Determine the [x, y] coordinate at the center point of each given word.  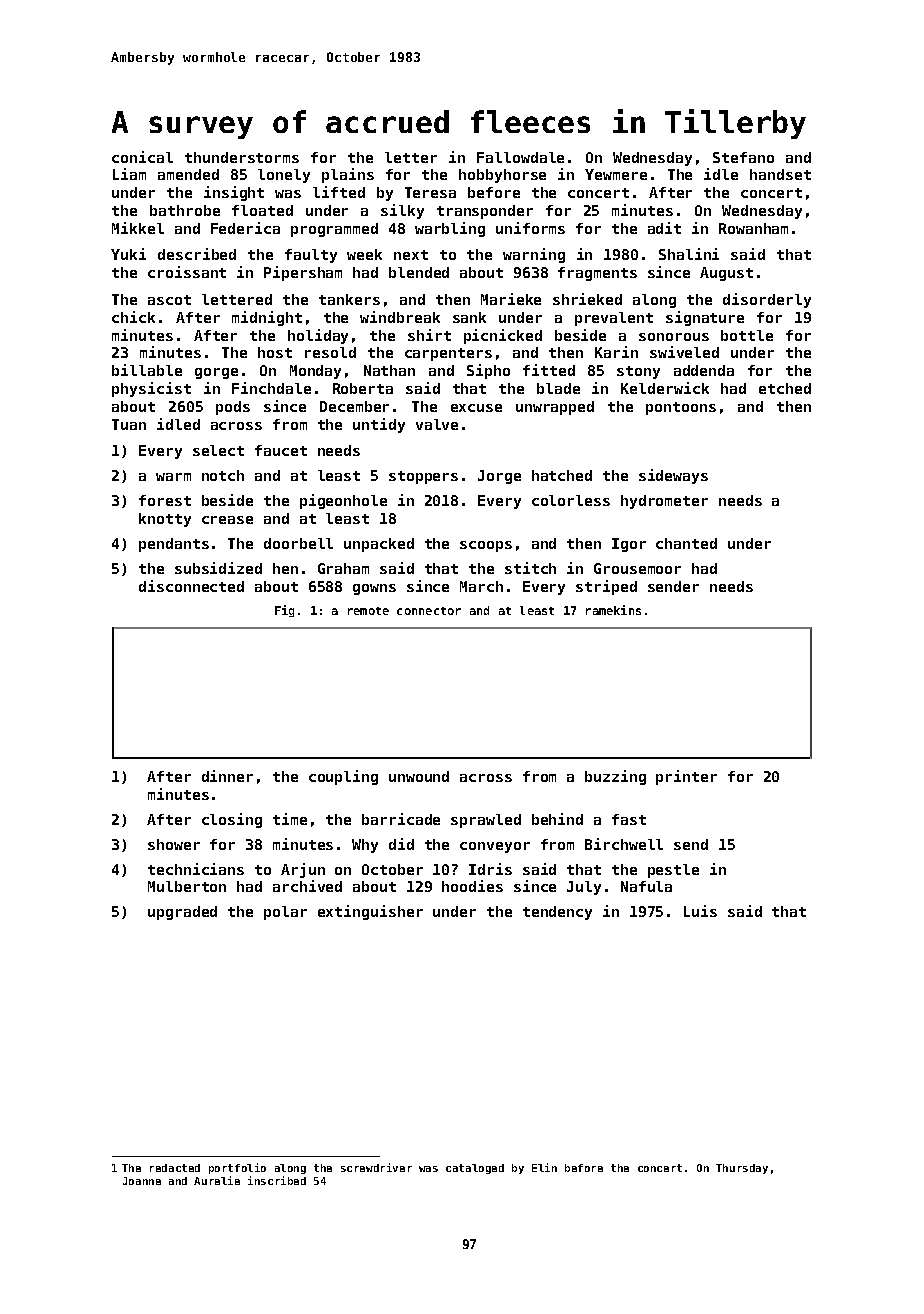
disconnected [191, 586]
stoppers [423, 477]
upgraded [182, 913]
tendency [557, 913]
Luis [700, 911]
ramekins [613, 610]
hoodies [472, 886]
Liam [129, 174]
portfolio [237, 1168]
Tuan [129, 424]
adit [664, 228]
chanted [686, 543]
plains [348, 175]
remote [368, 611]
